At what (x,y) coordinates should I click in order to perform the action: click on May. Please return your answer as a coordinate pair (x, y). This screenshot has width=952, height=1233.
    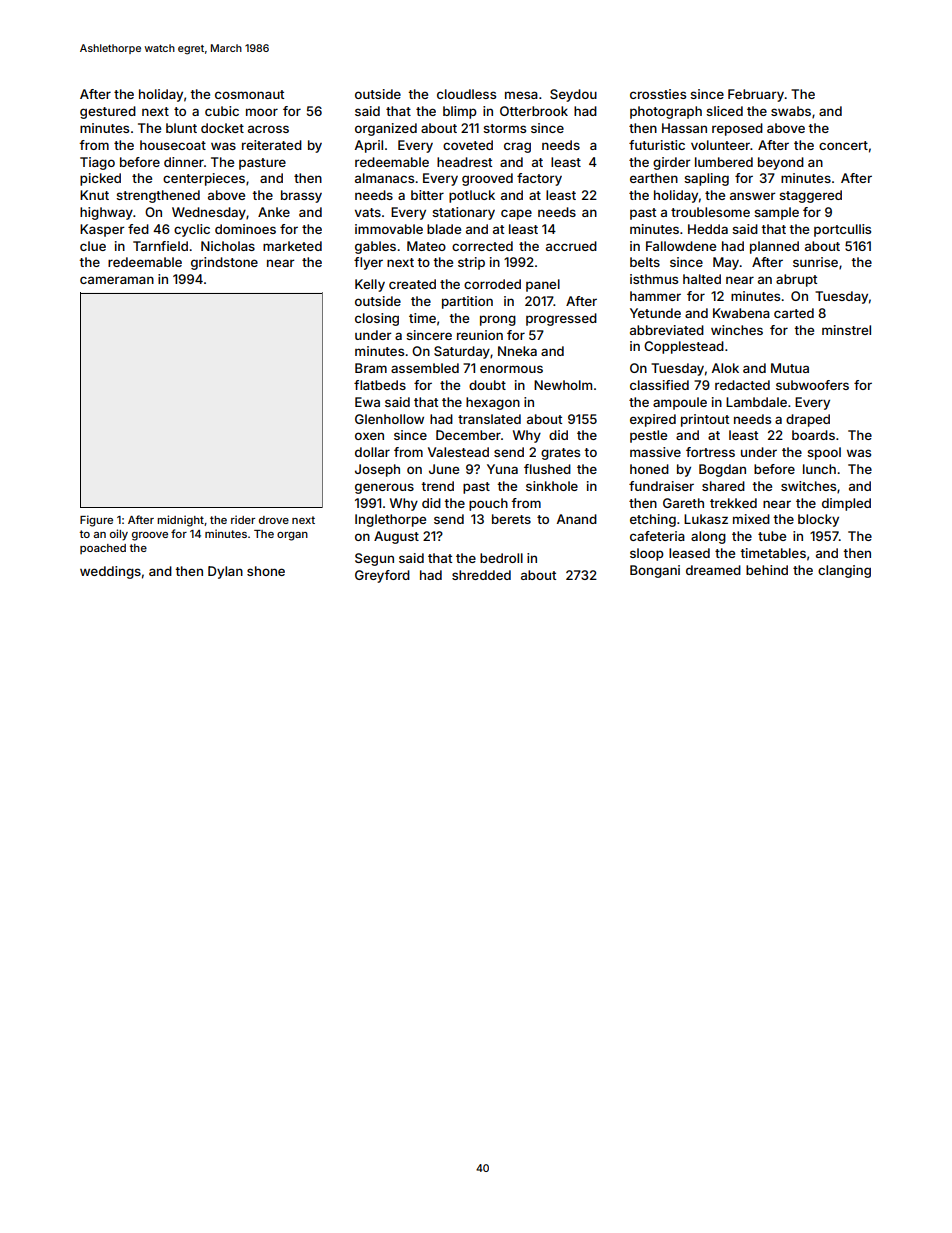
    Looking at the image, I should click on (726, 263).
